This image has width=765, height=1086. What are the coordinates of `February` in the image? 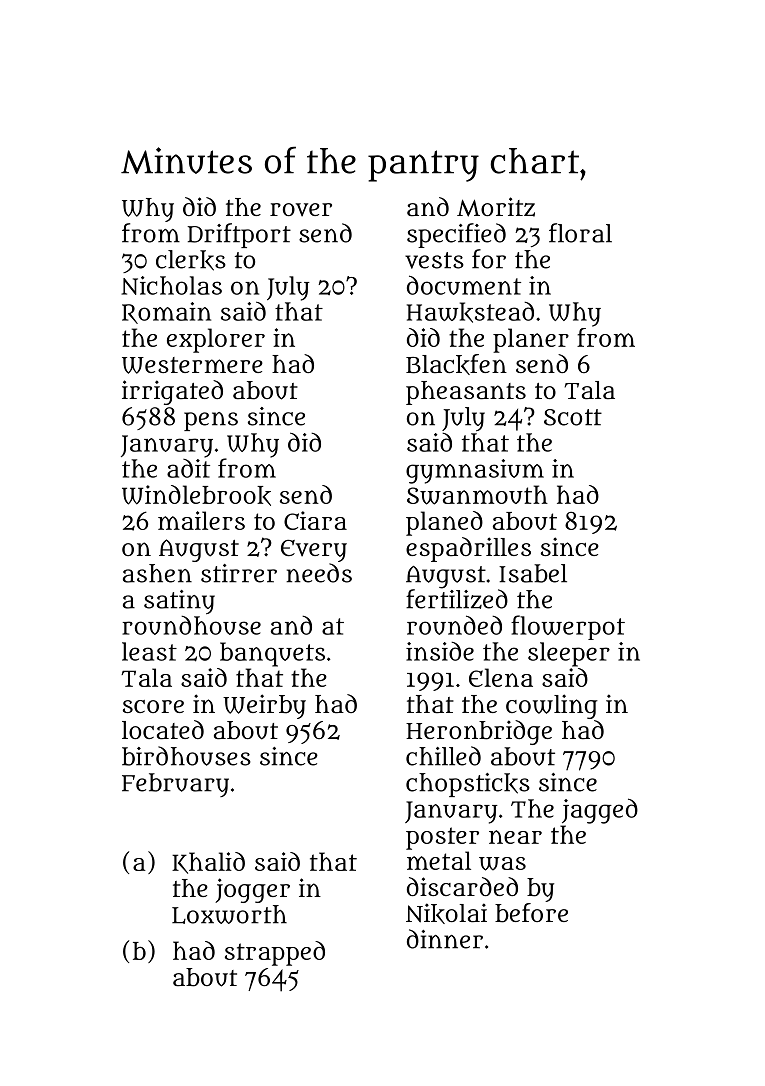 It's located at (175, 785).
